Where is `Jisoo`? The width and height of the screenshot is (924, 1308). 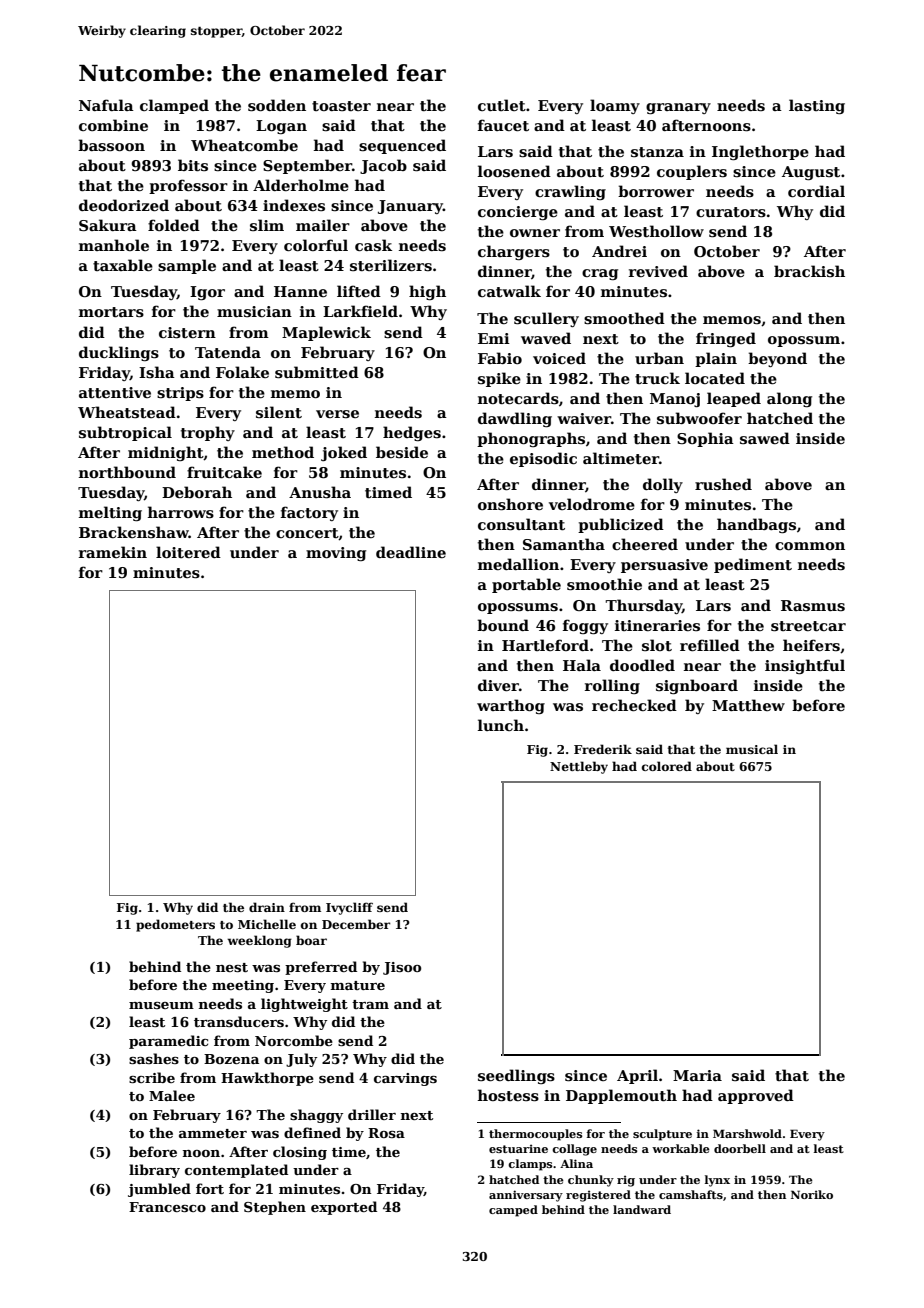 Jisoo is located at coordinates (402, 968).
